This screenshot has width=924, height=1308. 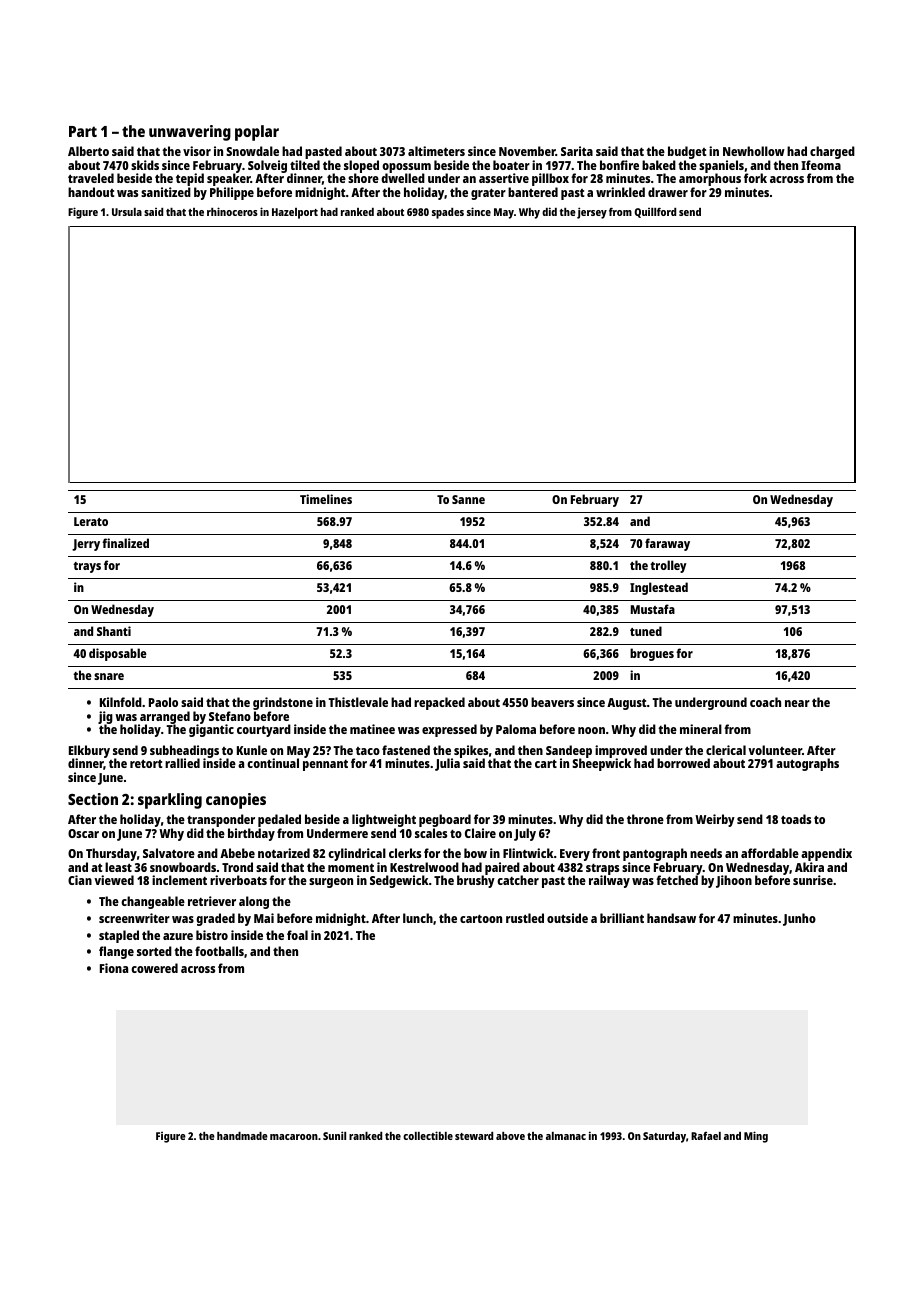 I want to click on affordable, so click(x=770, y=853).
